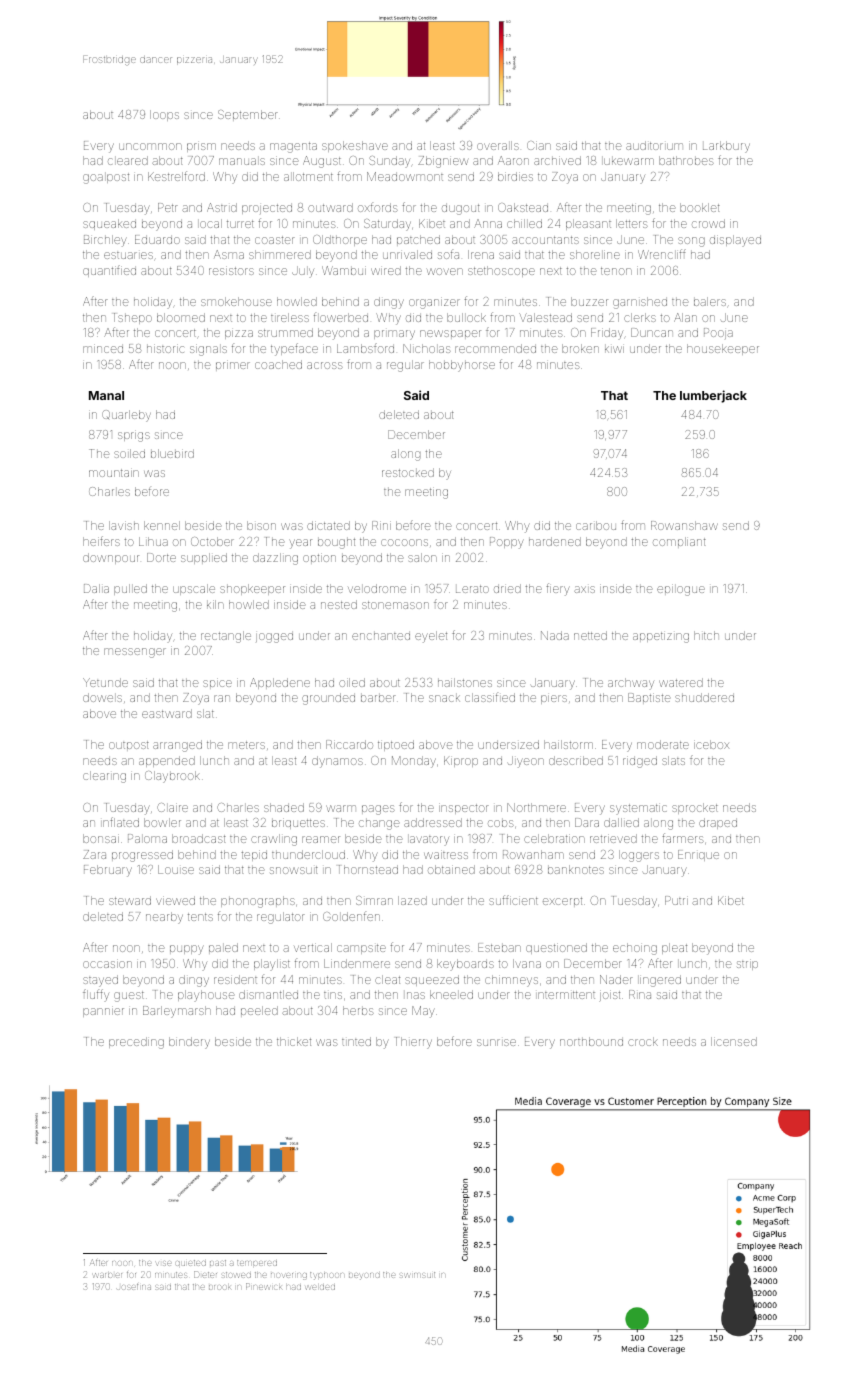 This document has width=849, height=1400. Describe the element at coordinates (427, 348) in the document. I see `Nicholas` at that location.
